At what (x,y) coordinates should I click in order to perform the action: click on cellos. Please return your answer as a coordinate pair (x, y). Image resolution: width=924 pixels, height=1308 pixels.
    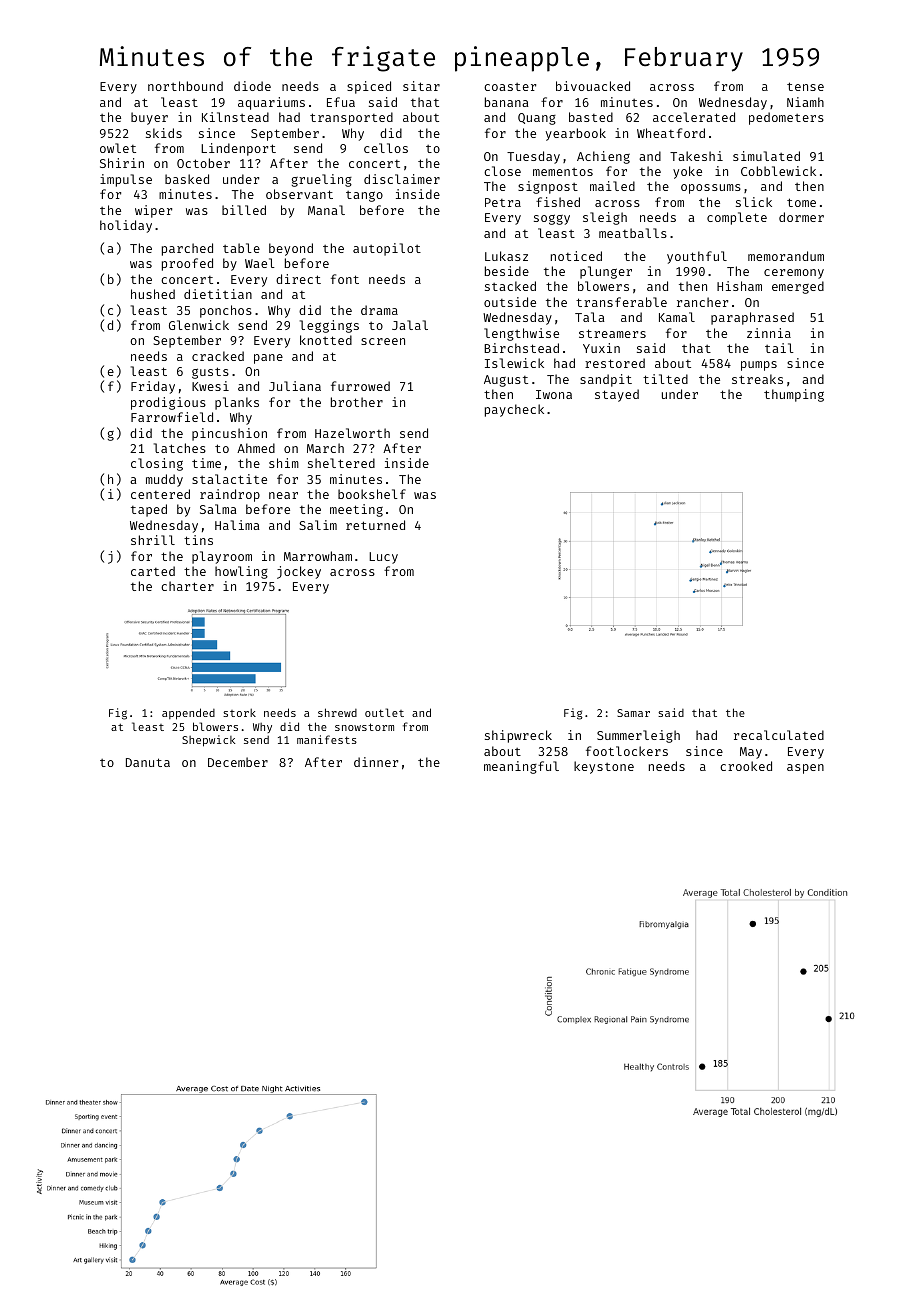
    Looking at the image, I should click on (386, 148).
